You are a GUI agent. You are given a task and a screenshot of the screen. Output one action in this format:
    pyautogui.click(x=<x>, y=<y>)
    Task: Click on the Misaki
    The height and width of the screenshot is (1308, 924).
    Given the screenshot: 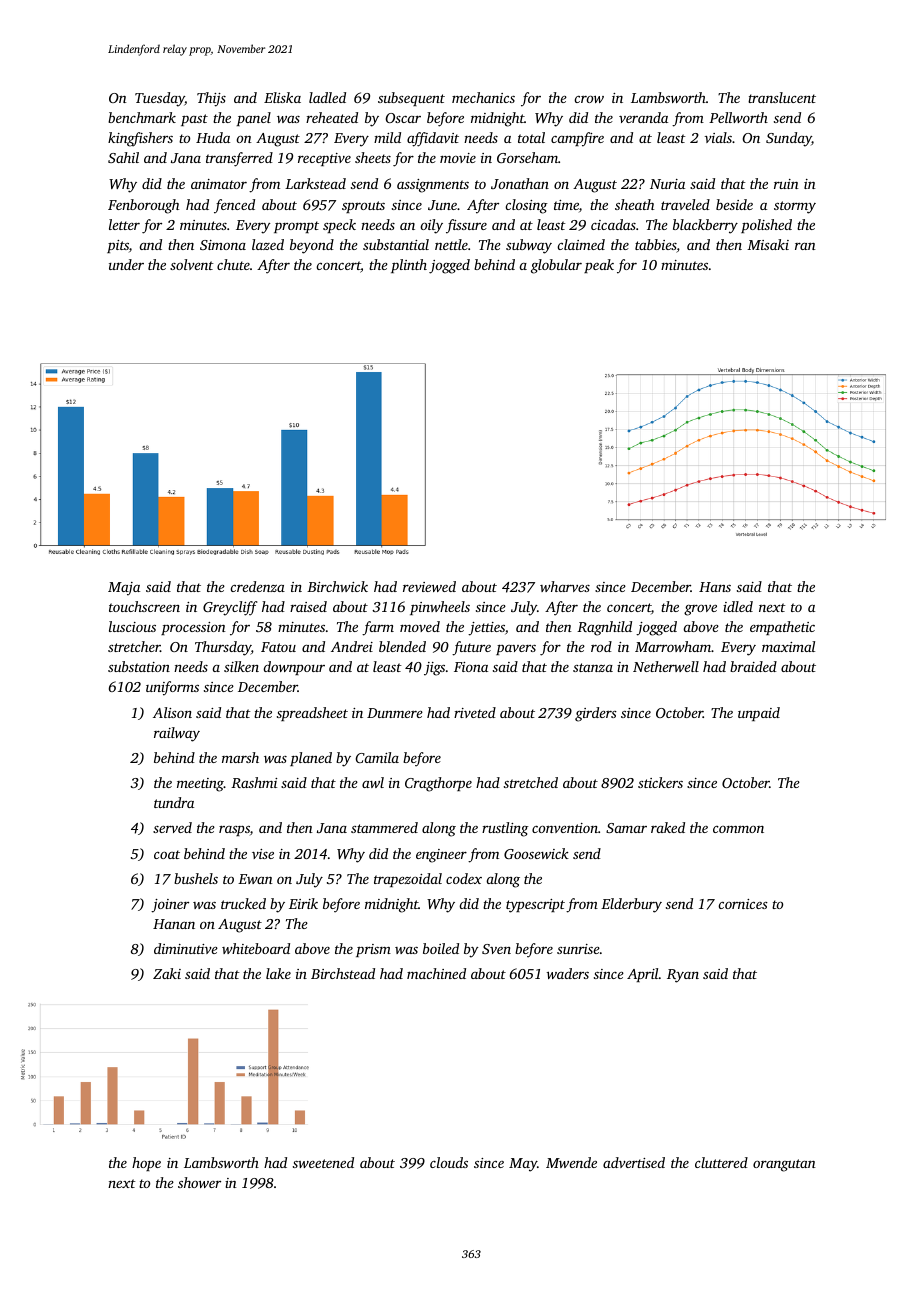 What is the action you would take?
    pyautogui.click(x=768, y=244)
